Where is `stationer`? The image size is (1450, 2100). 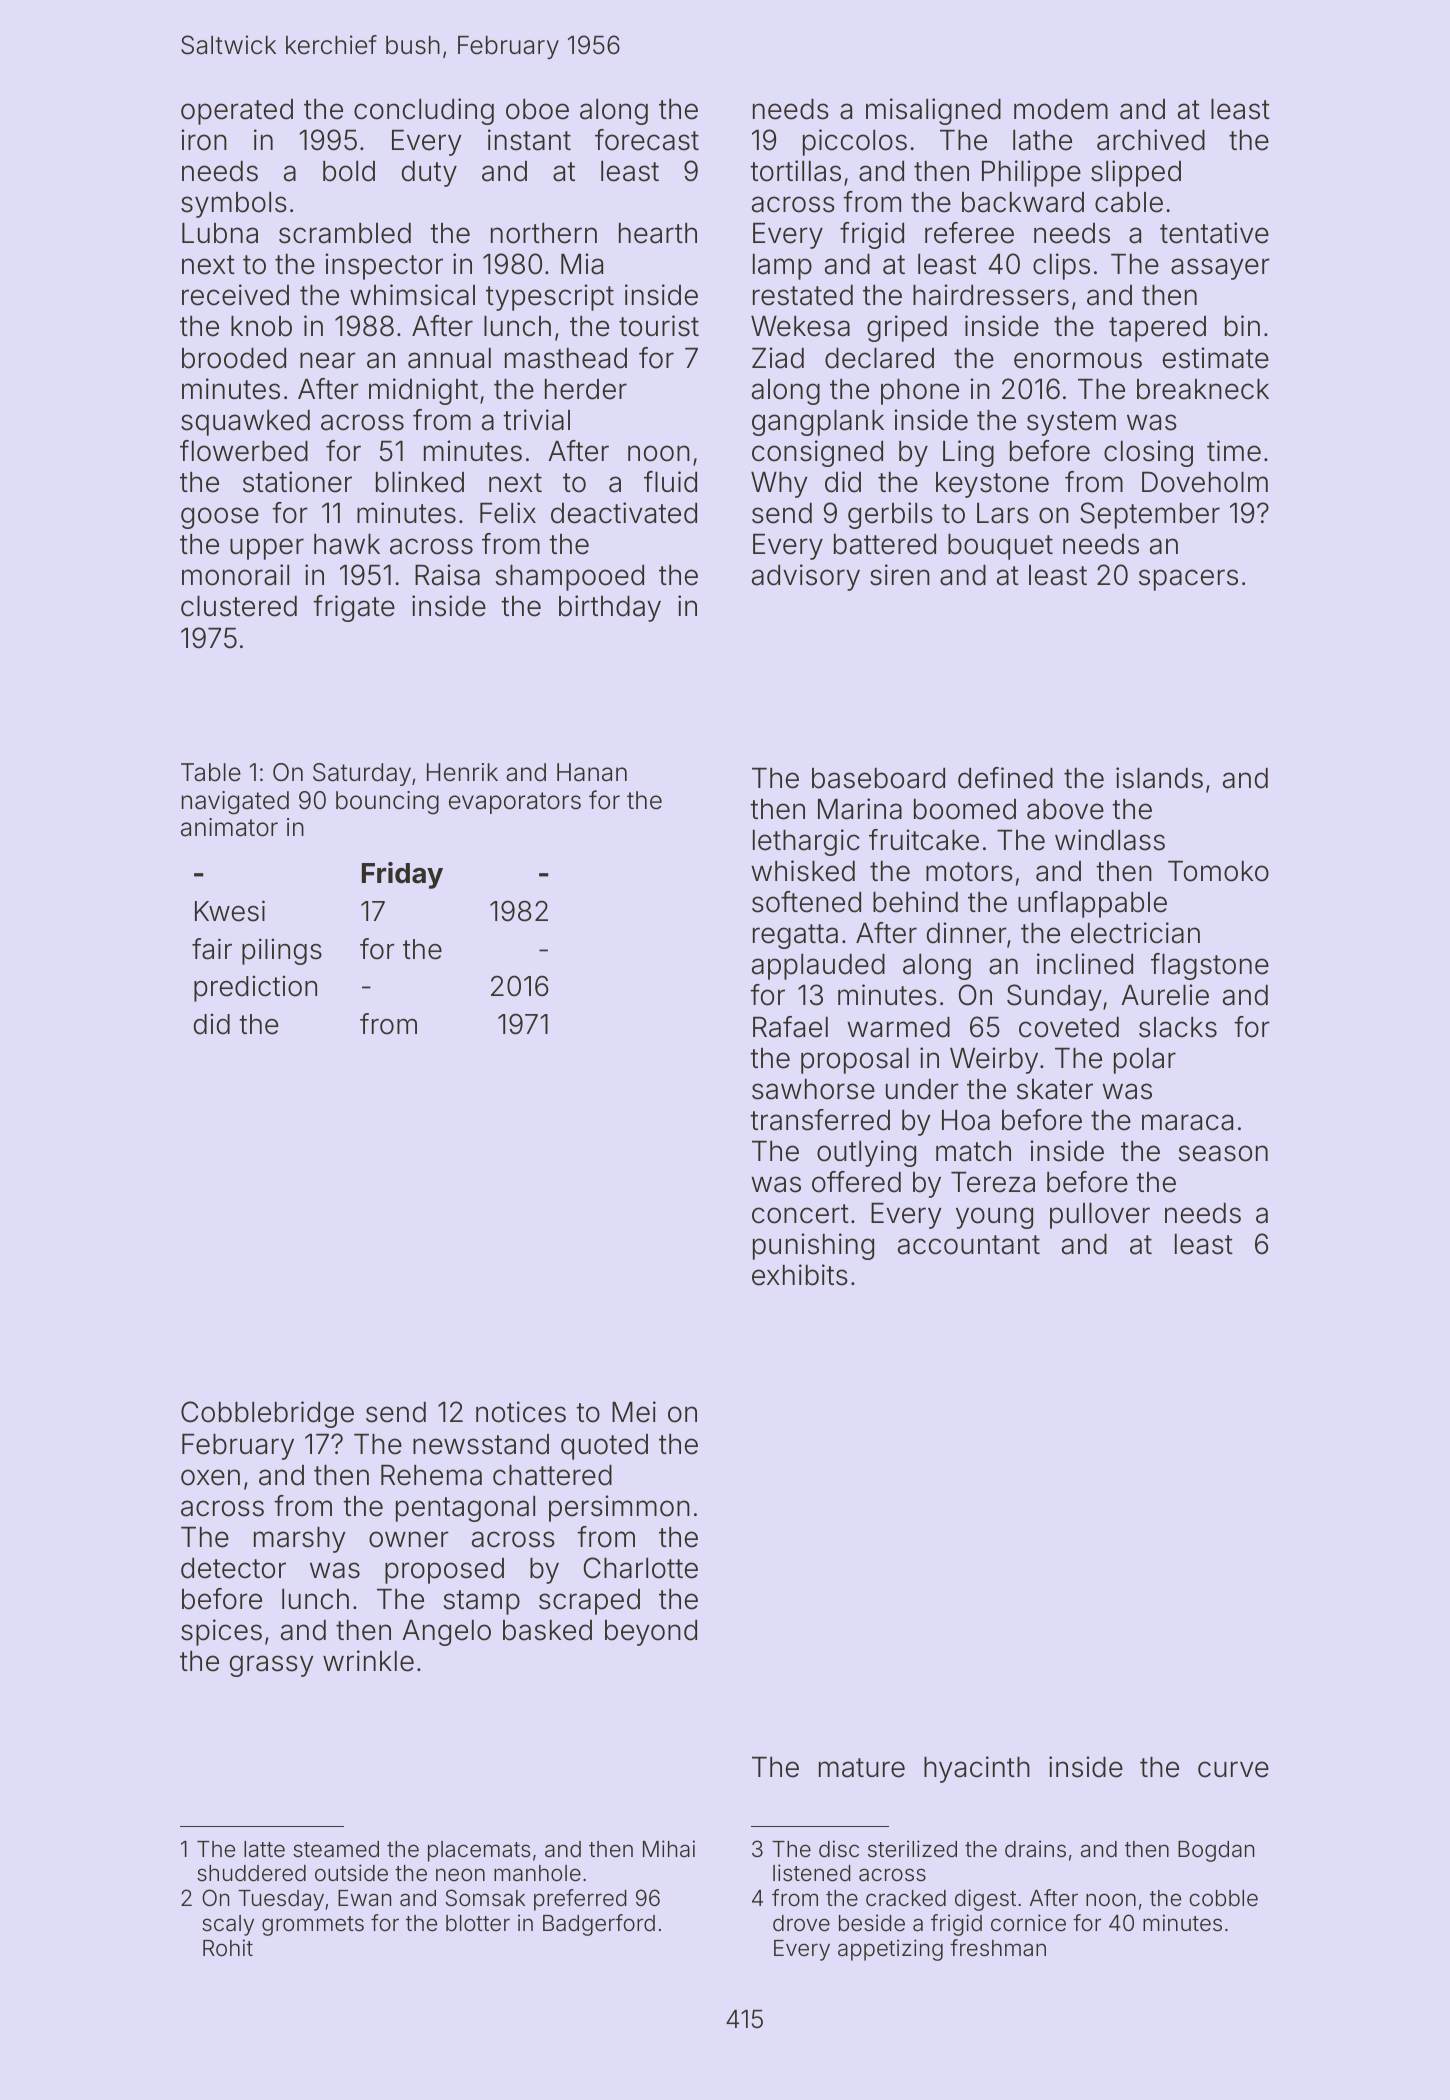
stationer is located at coordinates (297, 482).
